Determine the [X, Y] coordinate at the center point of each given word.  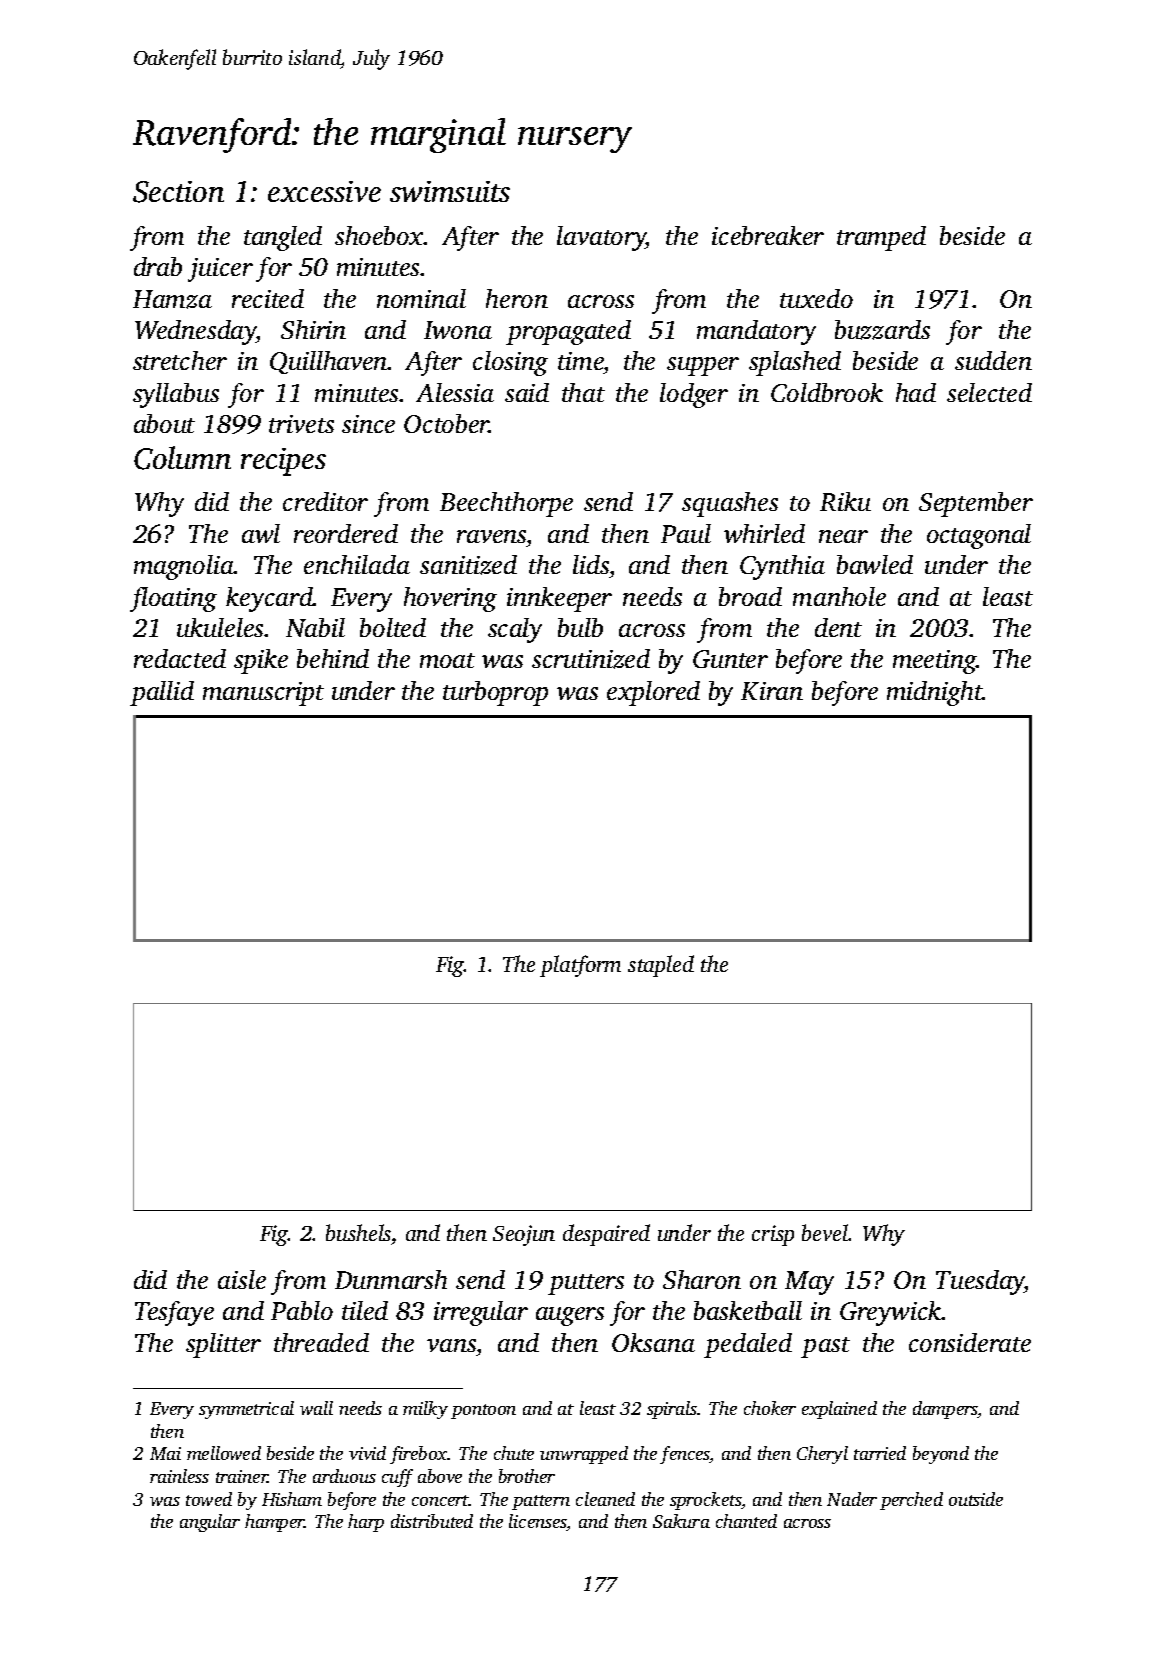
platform [580, 966]
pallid [162, 693]
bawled [875, 564]
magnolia [184, 567]
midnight [935, 693]
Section [178, 192]
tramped [881, 238]
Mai [165, 1453]
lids [591, 564]
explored [653, 693]
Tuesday [980, 1282]
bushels [358, 1232]
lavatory [601, 238]
